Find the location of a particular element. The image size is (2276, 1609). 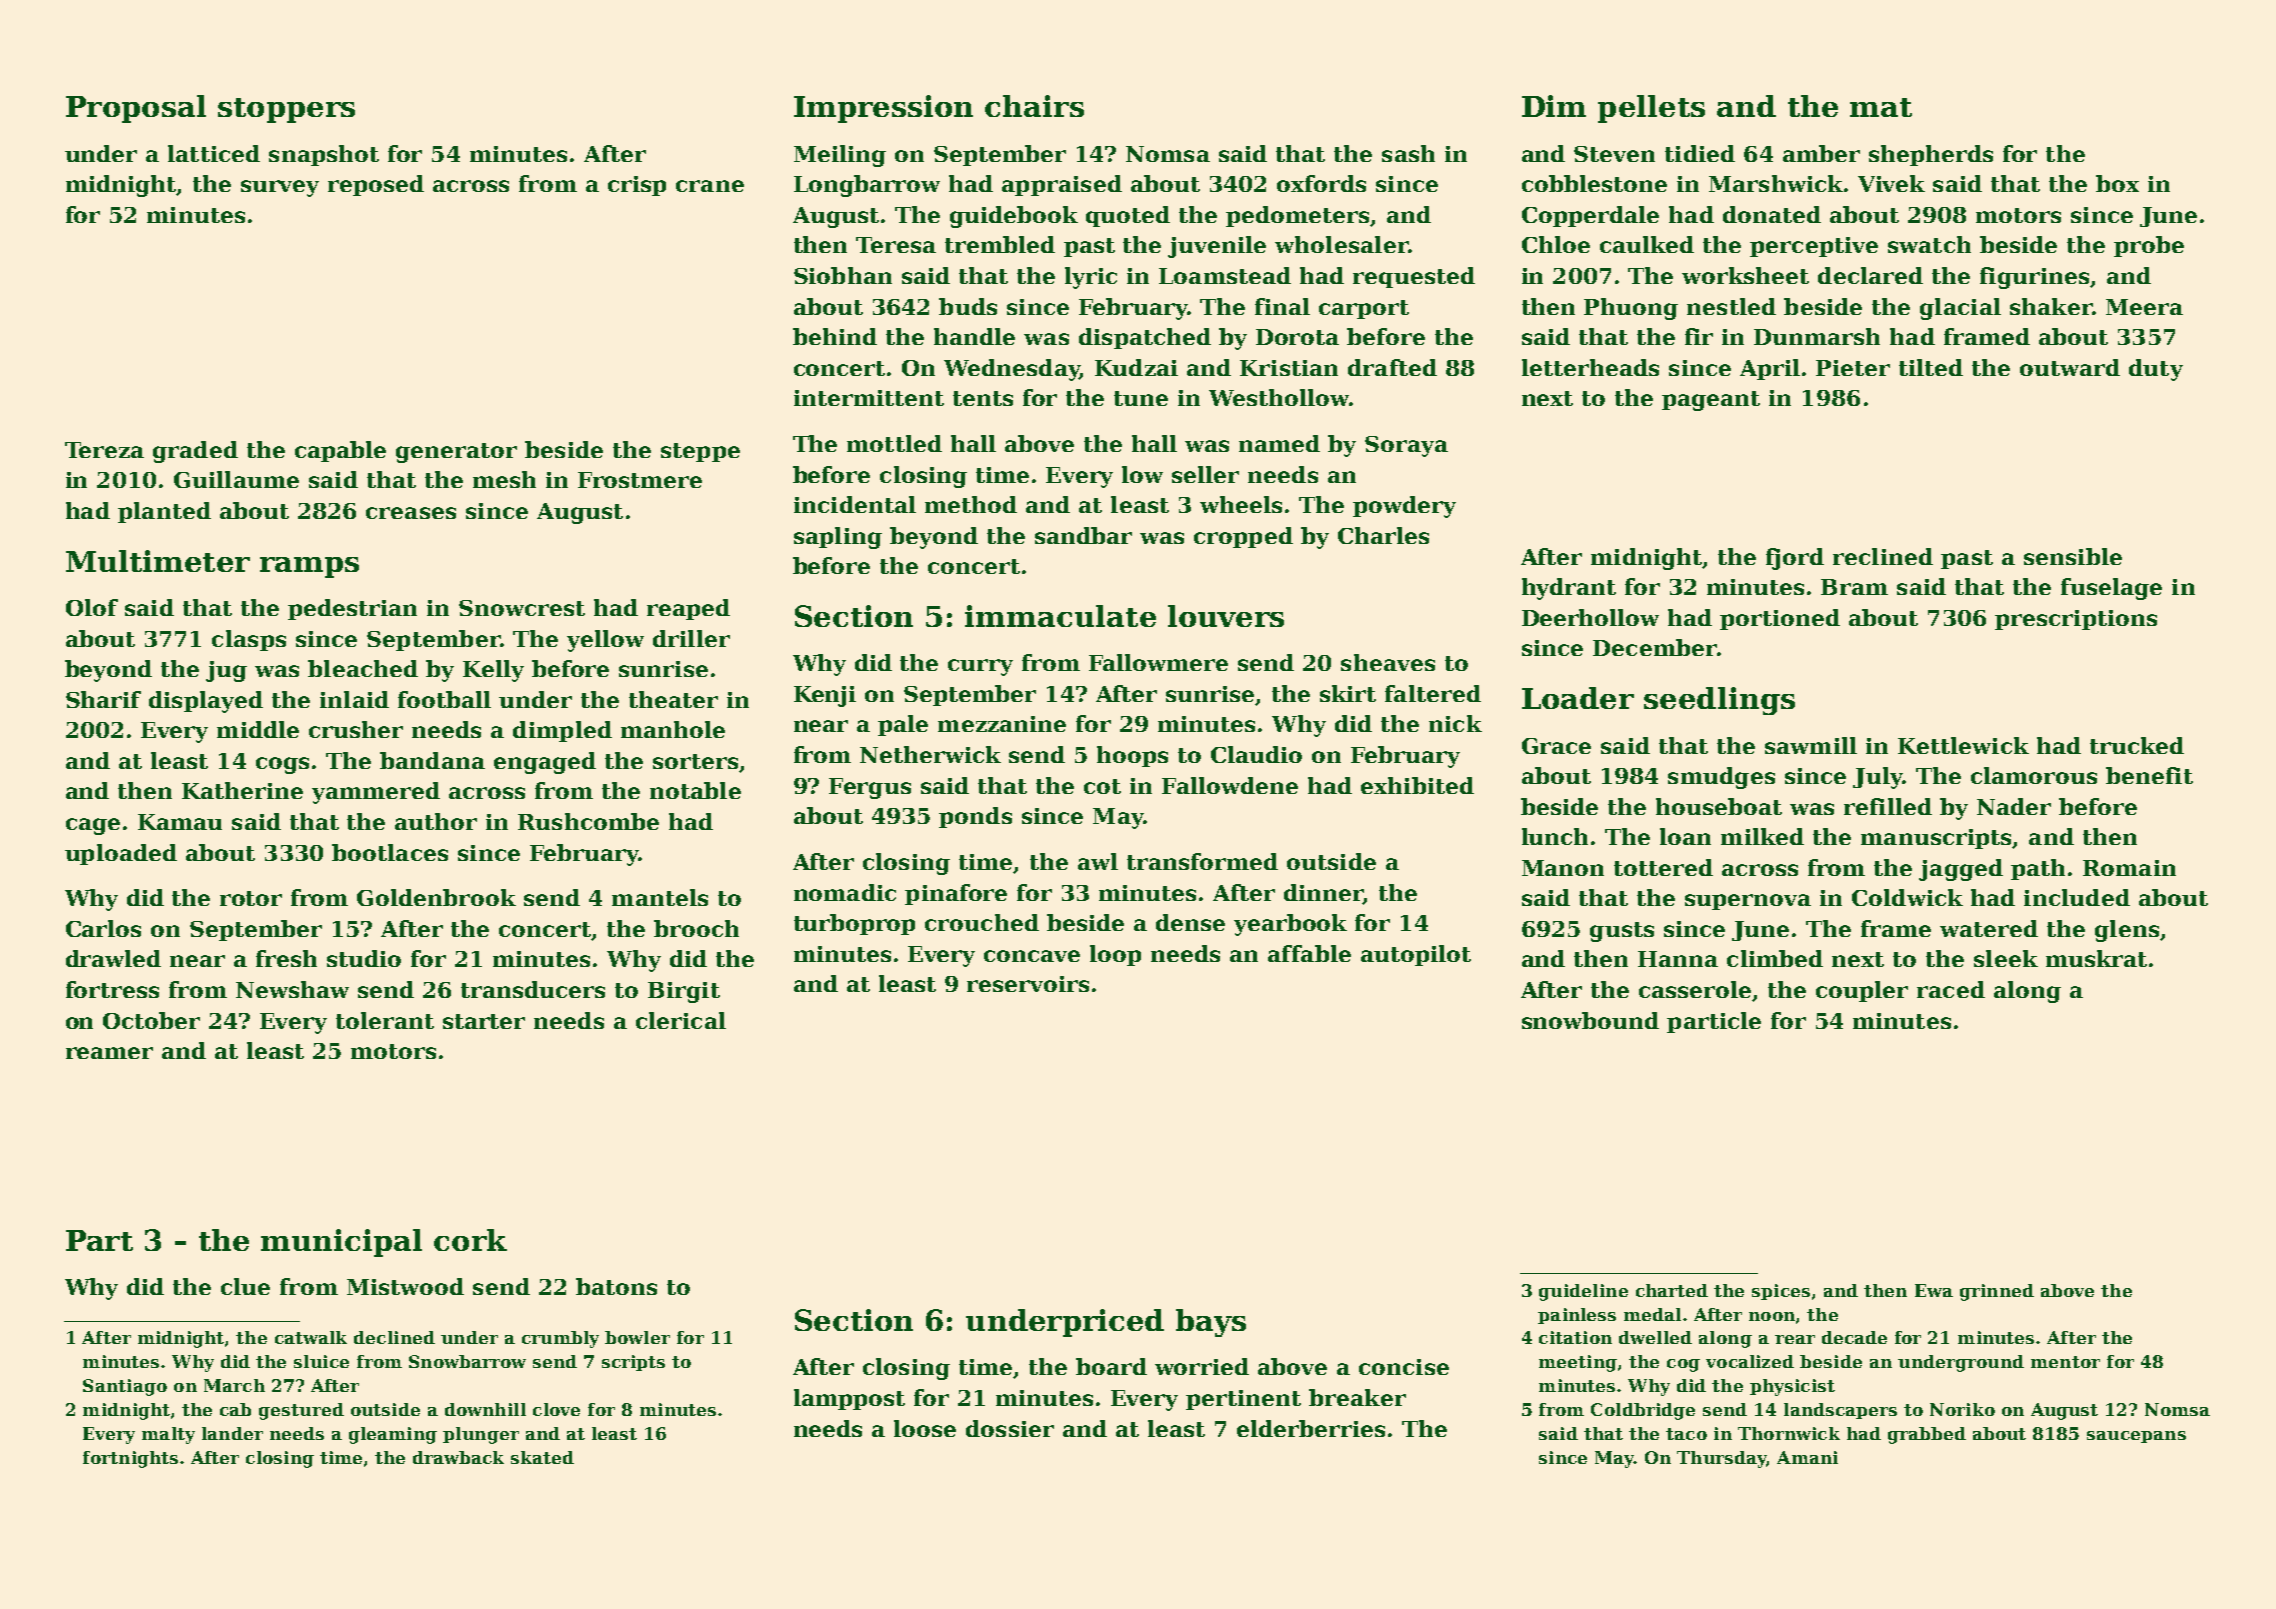

Proposal is located at coordinates (136, 109).
